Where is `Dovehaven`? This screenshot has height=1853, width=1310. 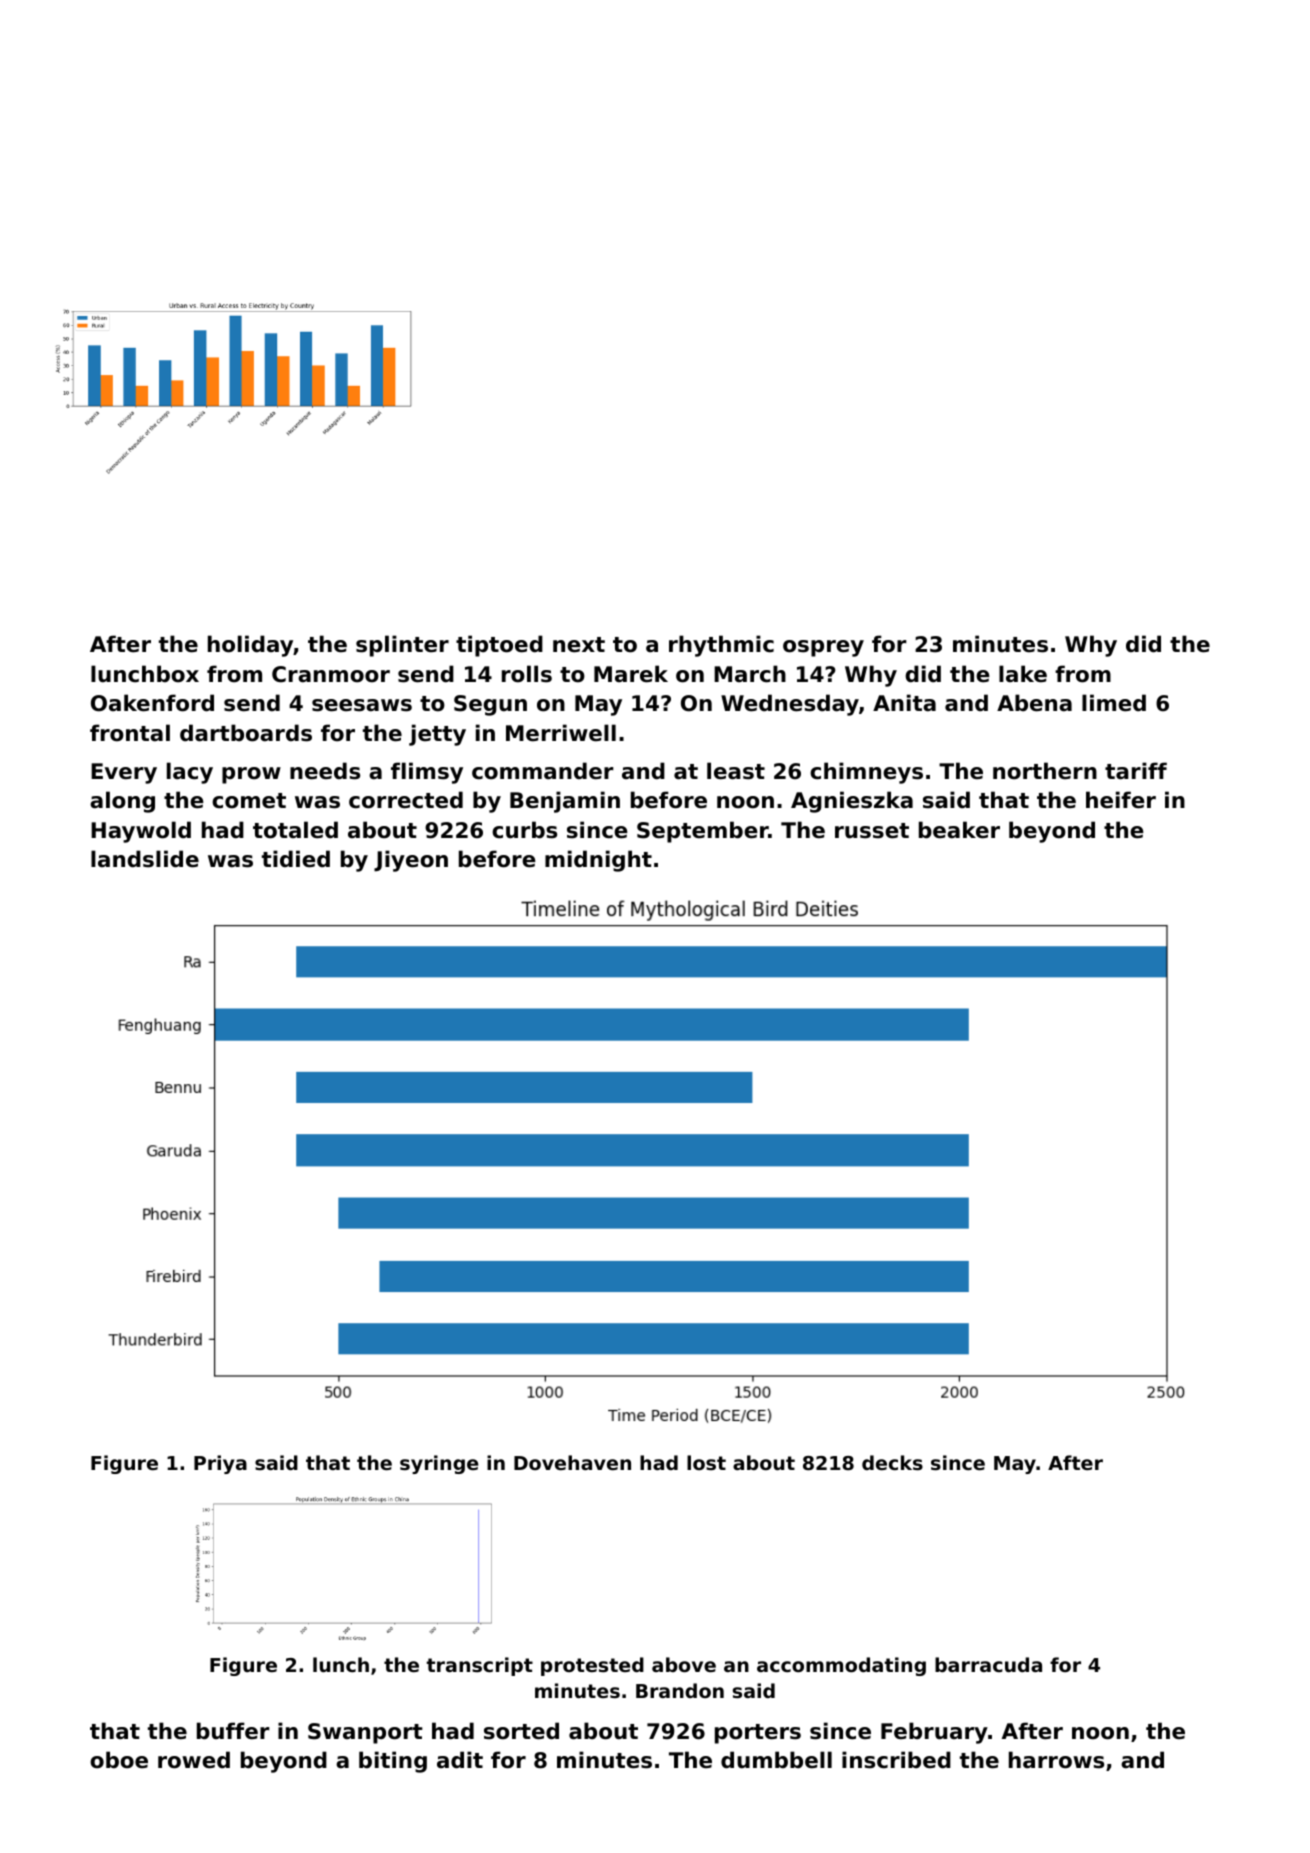
Dovehaven is located at coordinates (572, 1462).
